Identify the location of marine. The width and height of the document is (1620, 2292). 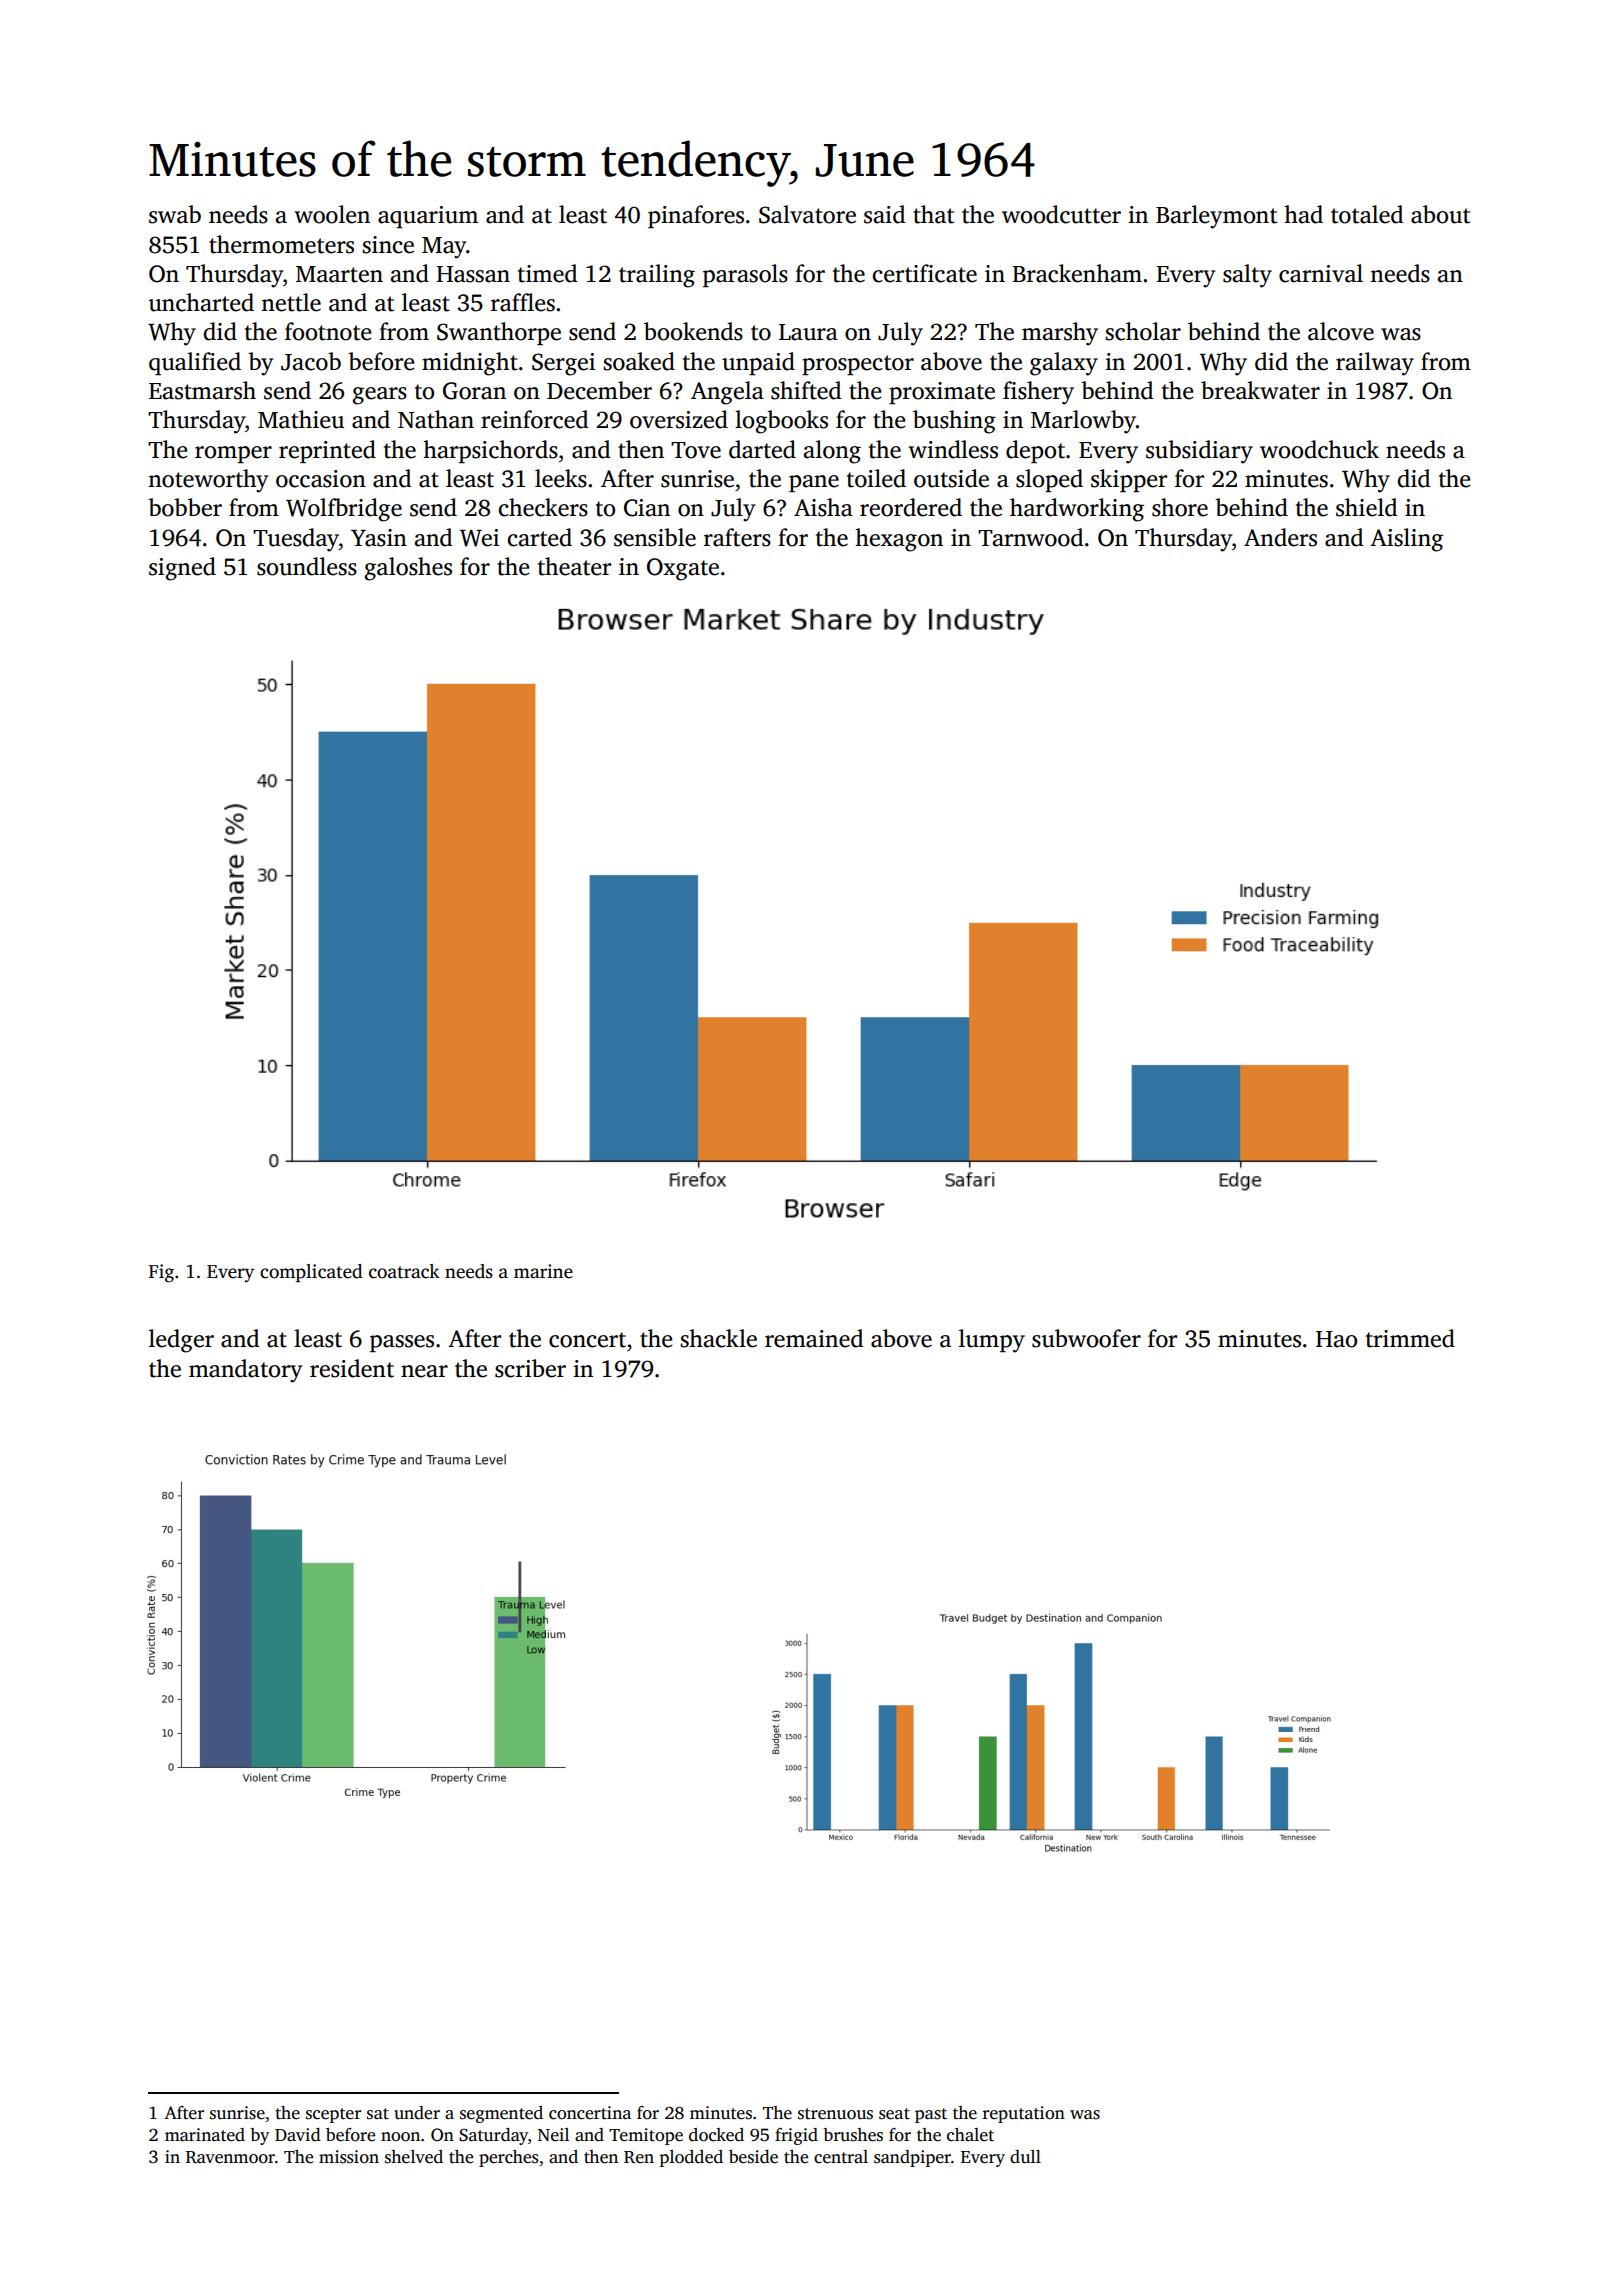
(543, 1271).
